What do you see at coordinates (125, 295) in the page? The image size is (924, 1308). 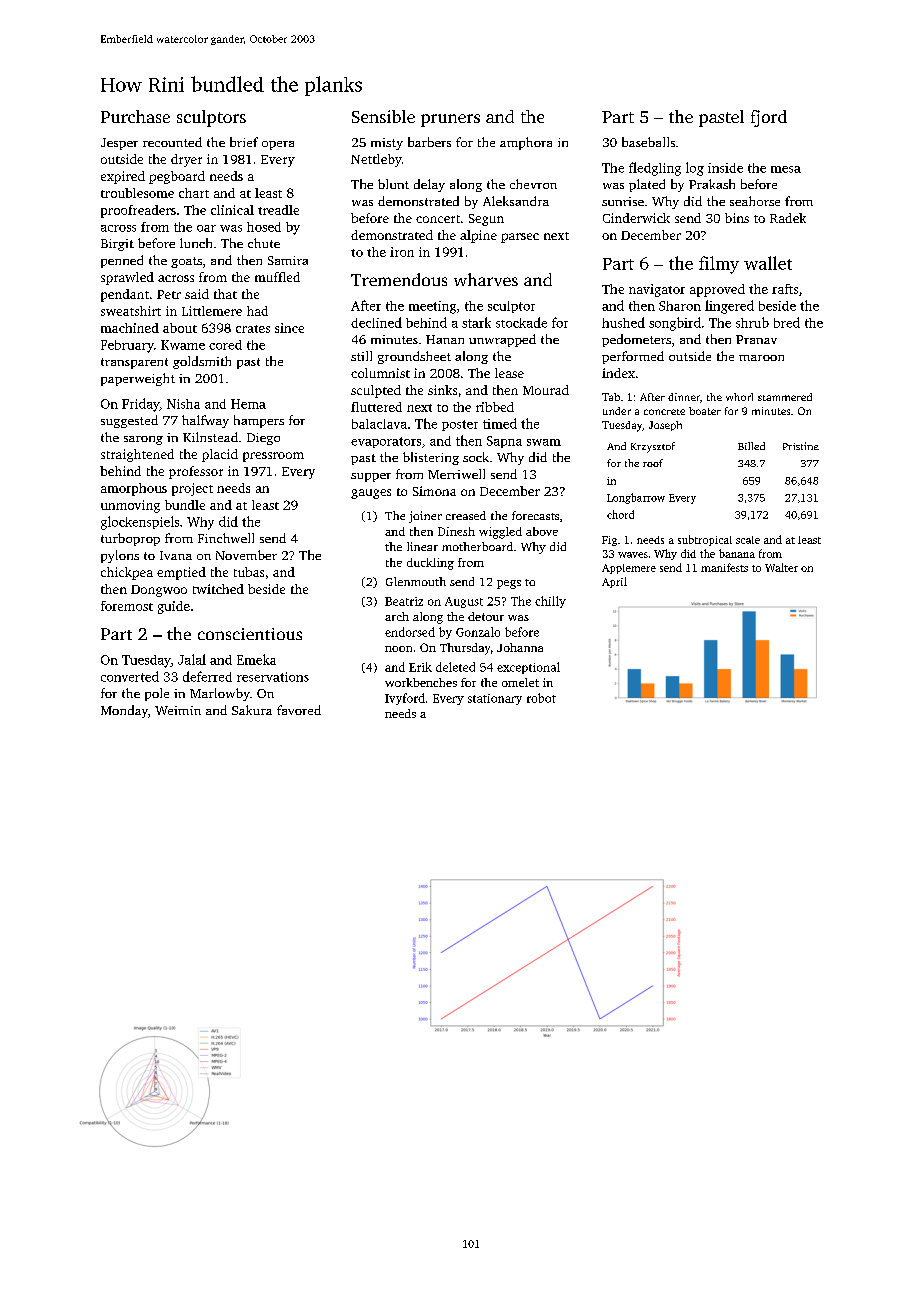 I see `pendant` at bounding box center [125, 295].
